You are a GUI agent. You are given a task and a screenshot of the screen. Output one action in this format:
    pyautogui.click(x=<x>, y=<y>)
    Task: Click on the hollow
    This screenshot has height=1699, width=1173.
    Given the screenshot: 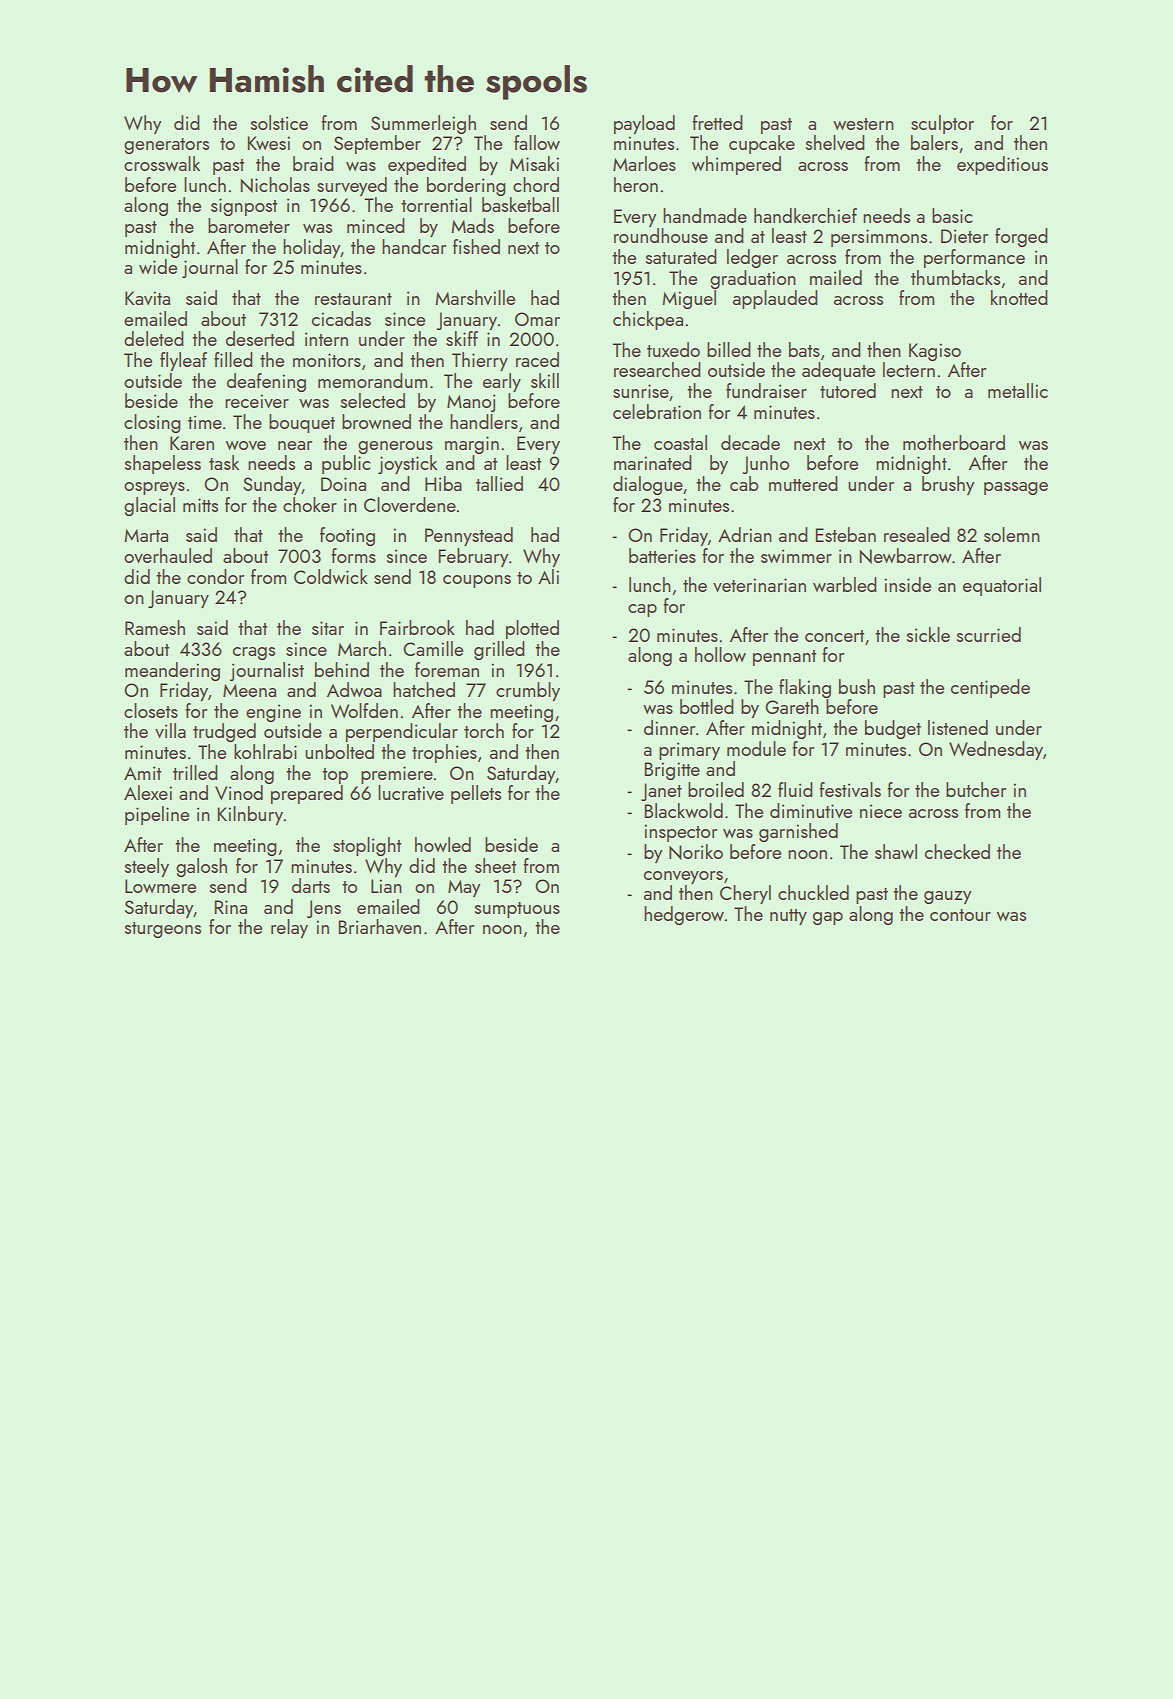 What is the action you would take?
    pyautogui.click(x=720, y=654)
